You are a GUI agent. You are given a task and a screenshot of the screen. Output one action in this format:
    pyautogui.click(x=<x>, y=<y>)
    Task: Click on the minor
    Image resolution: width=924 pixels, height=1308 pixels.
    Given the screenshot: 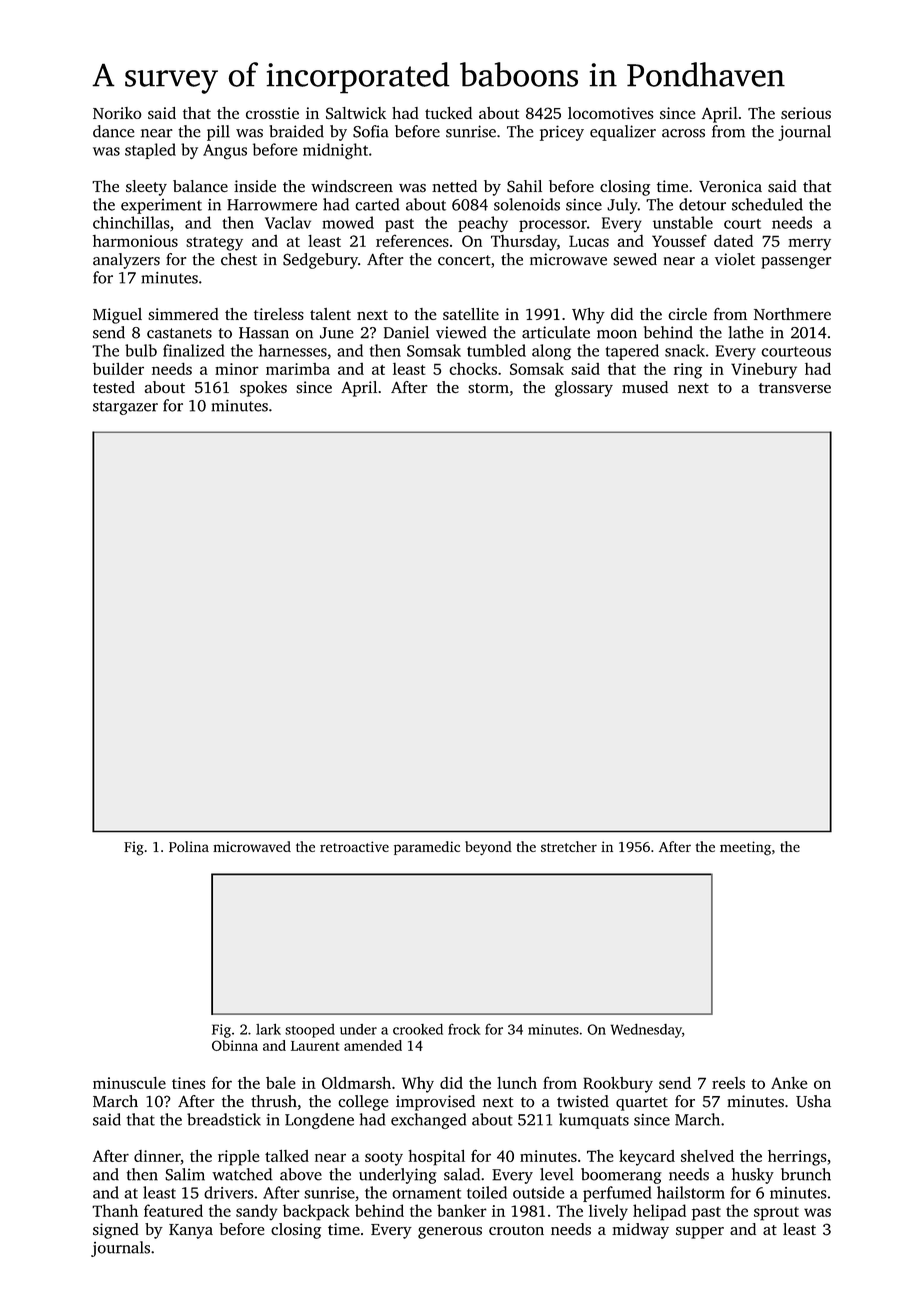 What is the action you would take?
    pyautogui.click(x=237, y=369)
